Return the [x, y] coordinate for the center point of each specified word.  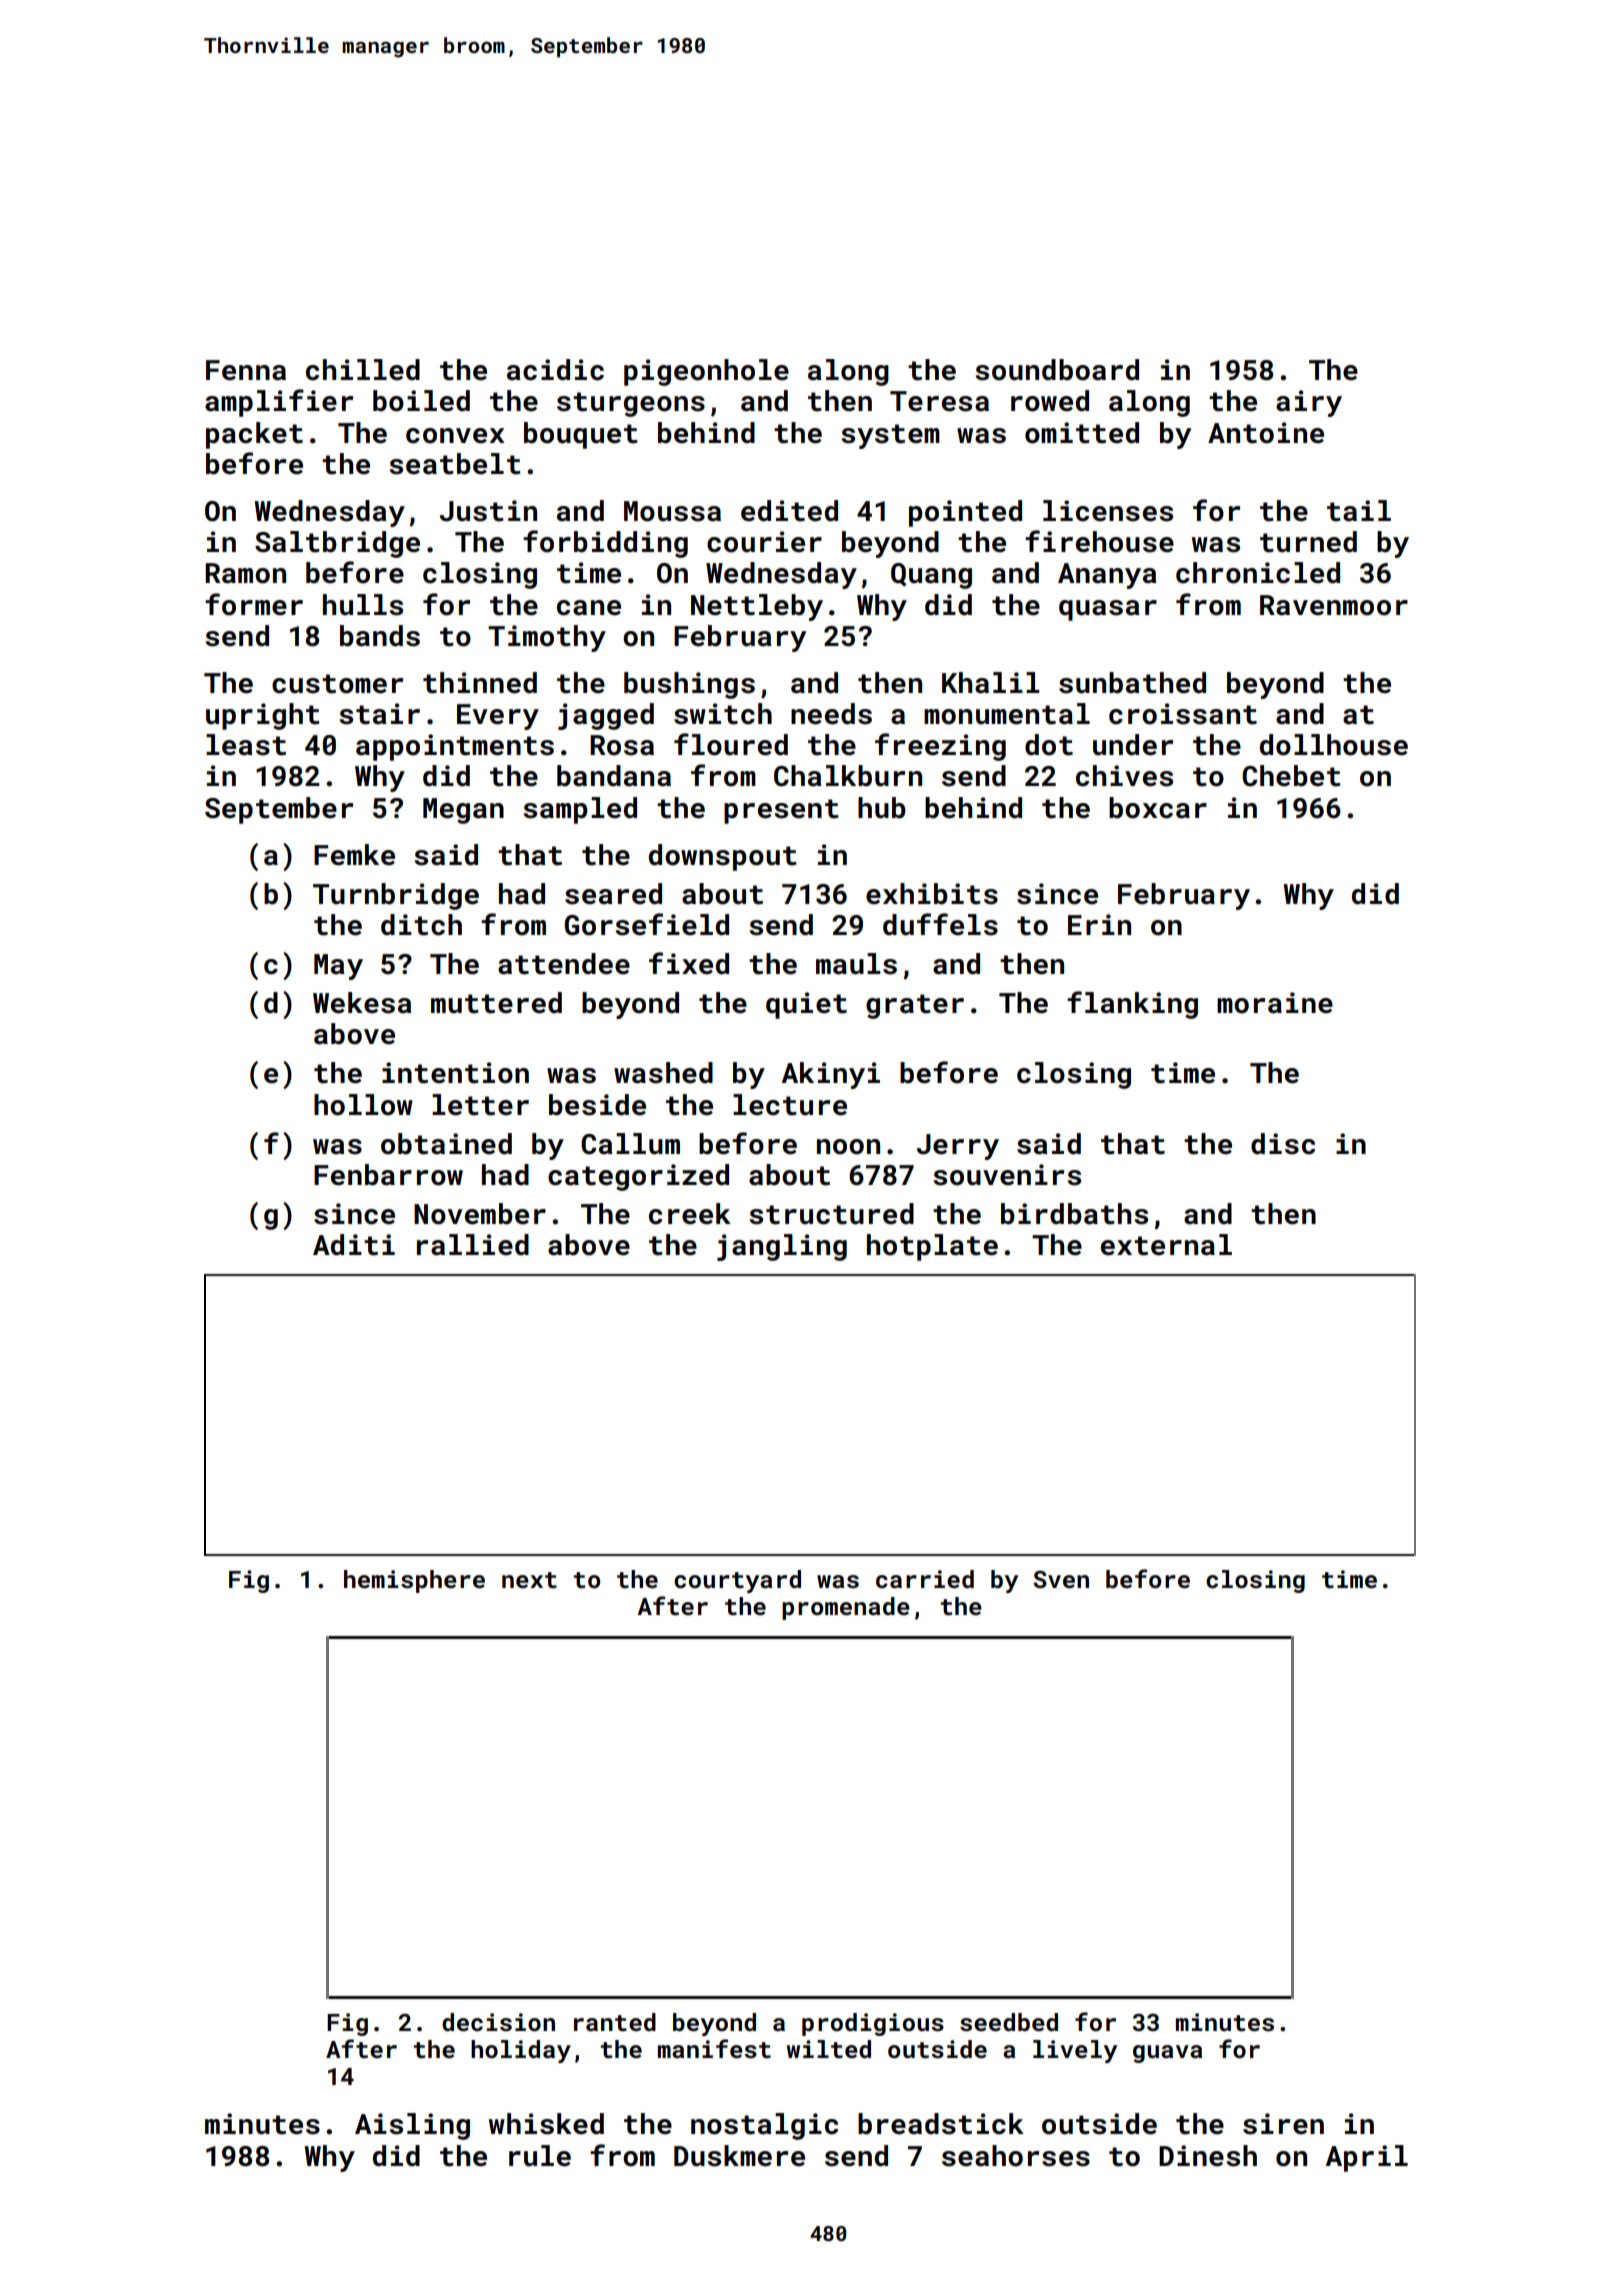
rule [540, 2156]
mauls [856, 964]
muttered [496, 1003]
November [480, 1214]
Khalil [991, 683]
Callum [630, 1144]
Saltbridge [337, 544]
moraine [1275, 1003]
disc [1283, 1144]
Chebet [1291, 776]
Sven [1061, 1579]
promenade [846, 1608]
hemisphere [414, 1581]
